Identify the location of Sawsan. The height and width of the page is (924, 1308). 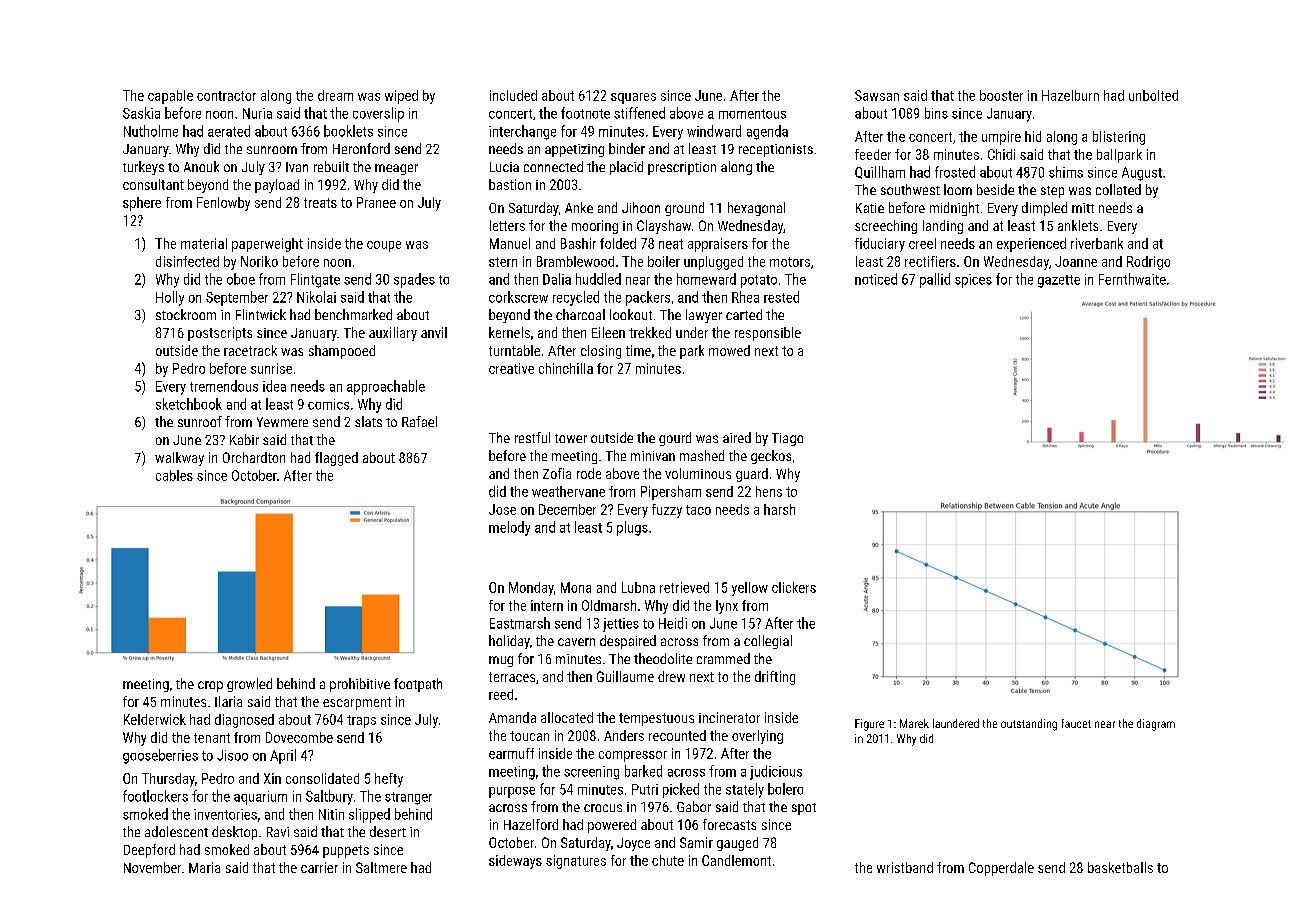
(877, 95).
